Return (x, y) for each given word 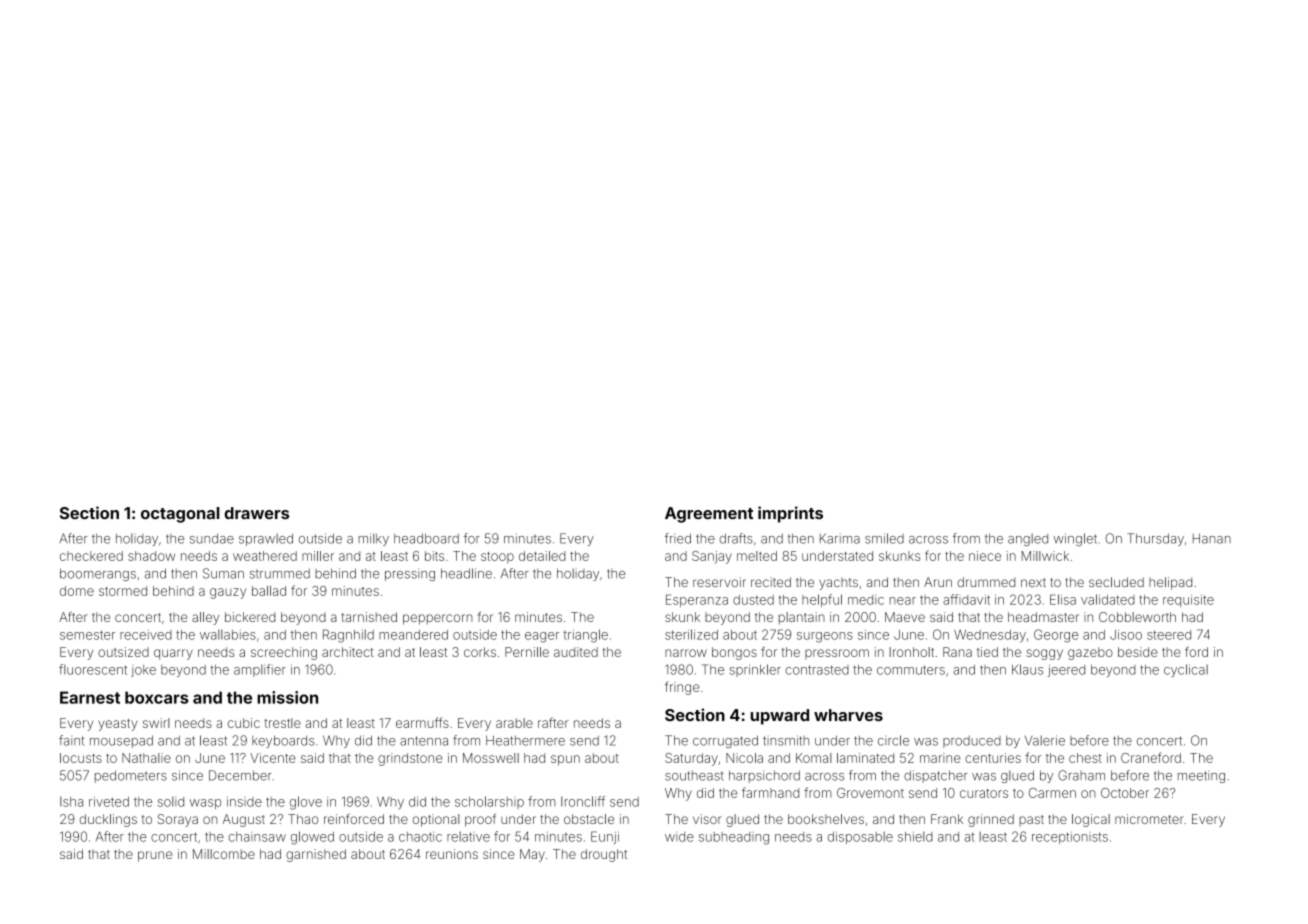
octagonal (180, 515)
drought (604, 855)
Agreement (709, 515)
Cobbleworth (1137, 617)
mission (287, 697)
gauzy (228, 593)
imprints (790, 514)
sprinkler (755, 670)
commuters (911, 670)
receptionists (1070, 838)
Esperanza (697, 600)
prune (155, 856)
